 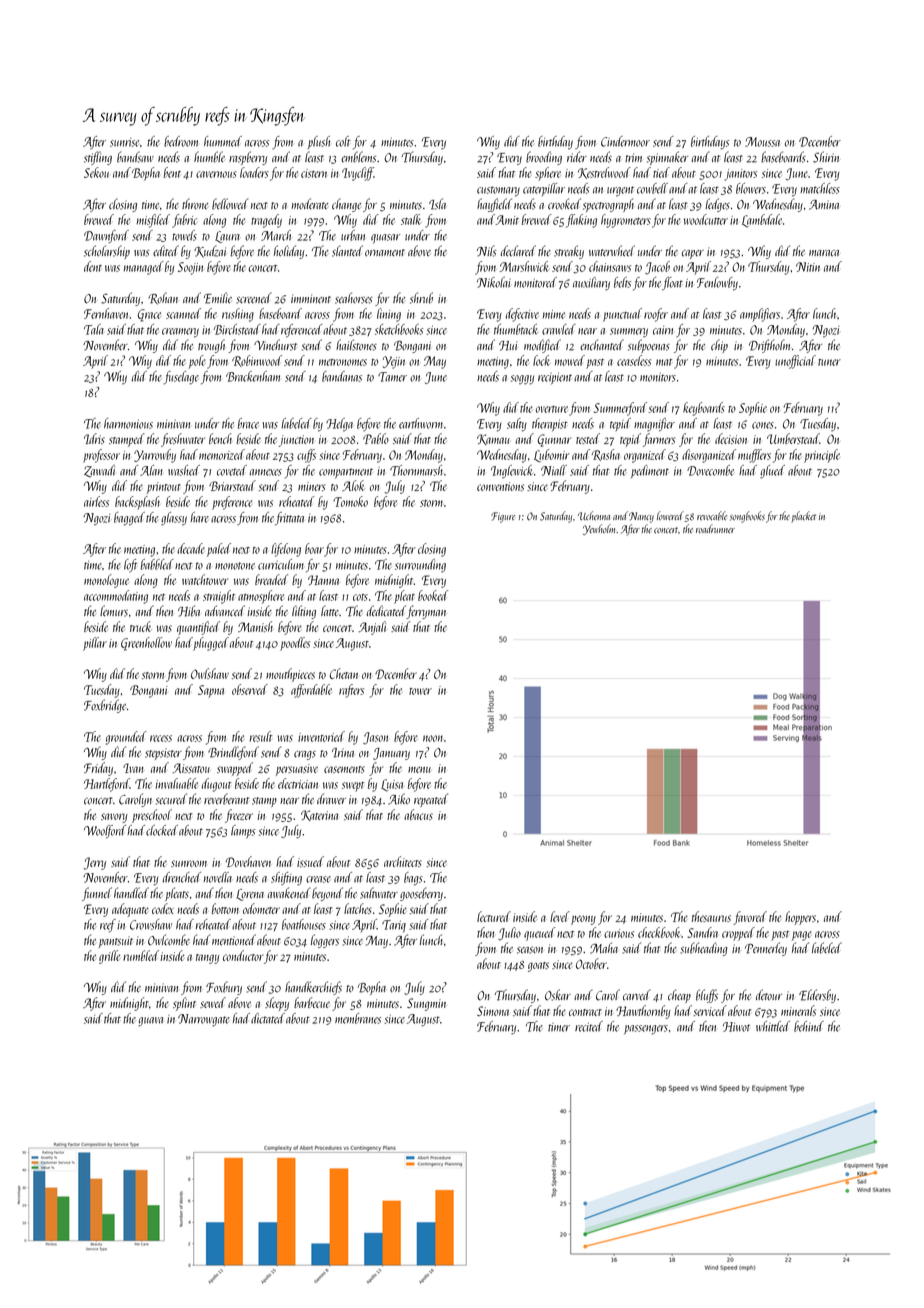 What do you see at coordinates (433, 738) in the document?
I see `noon` at bounding box center [433, 738].
